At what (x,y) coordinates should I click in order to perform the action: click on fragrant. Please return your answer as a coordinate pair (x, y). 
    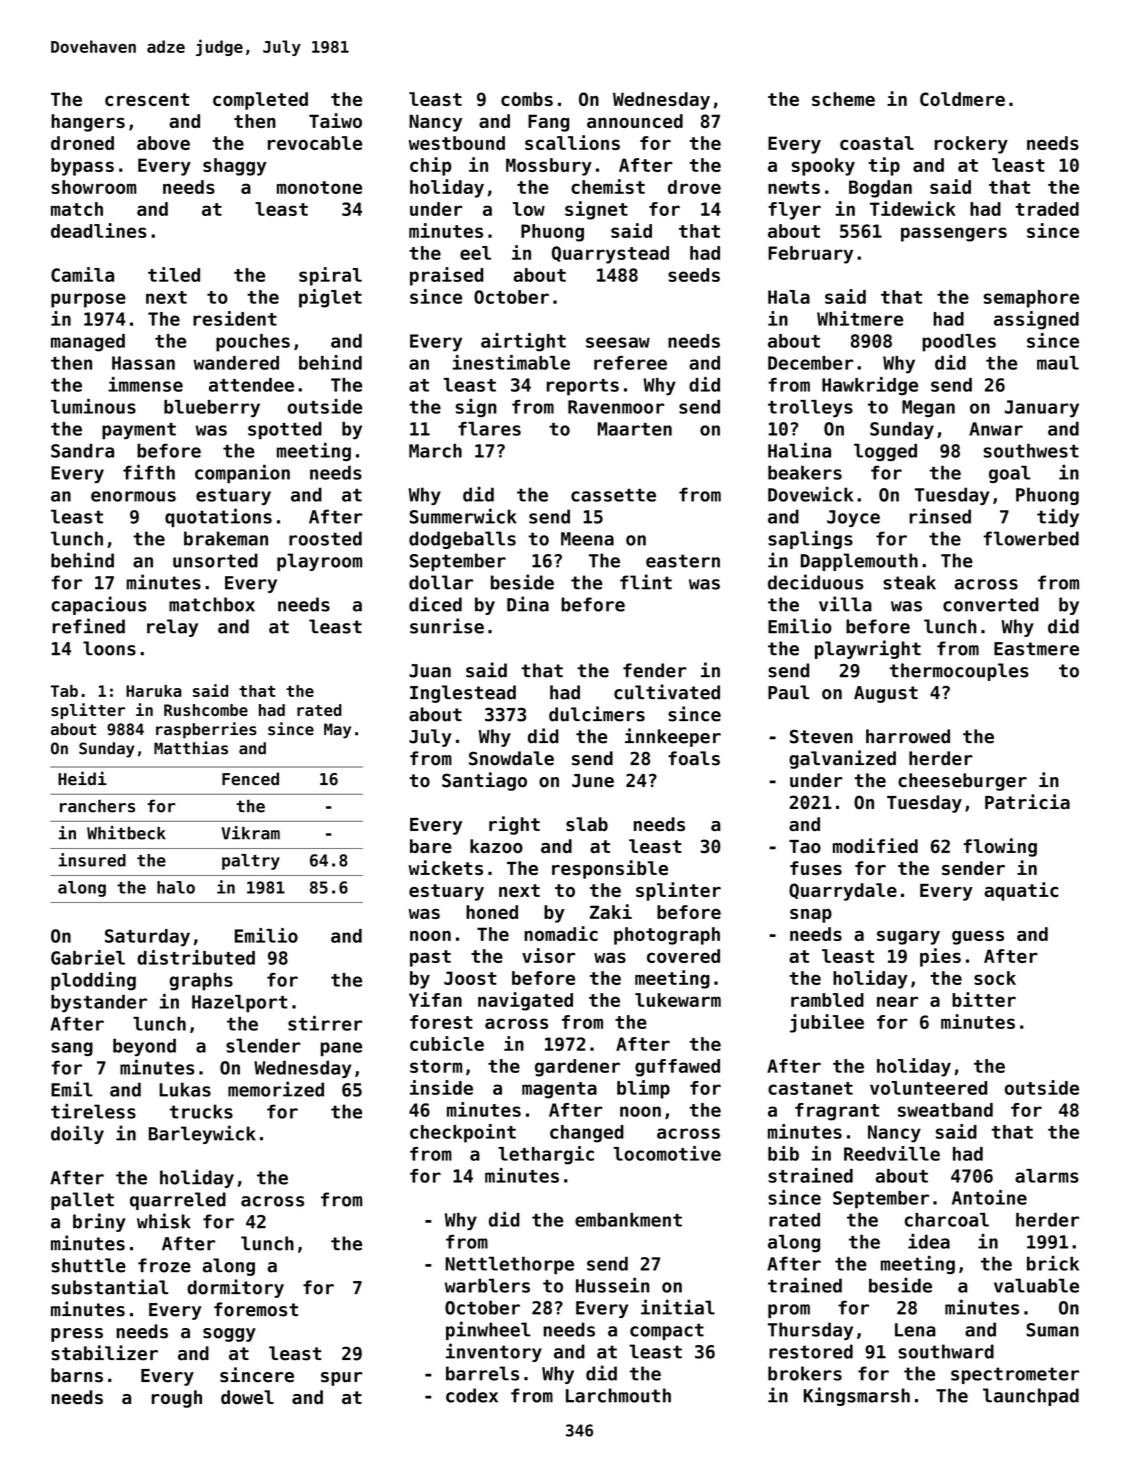
    Looking at the image, I should click on (837, 1112).
